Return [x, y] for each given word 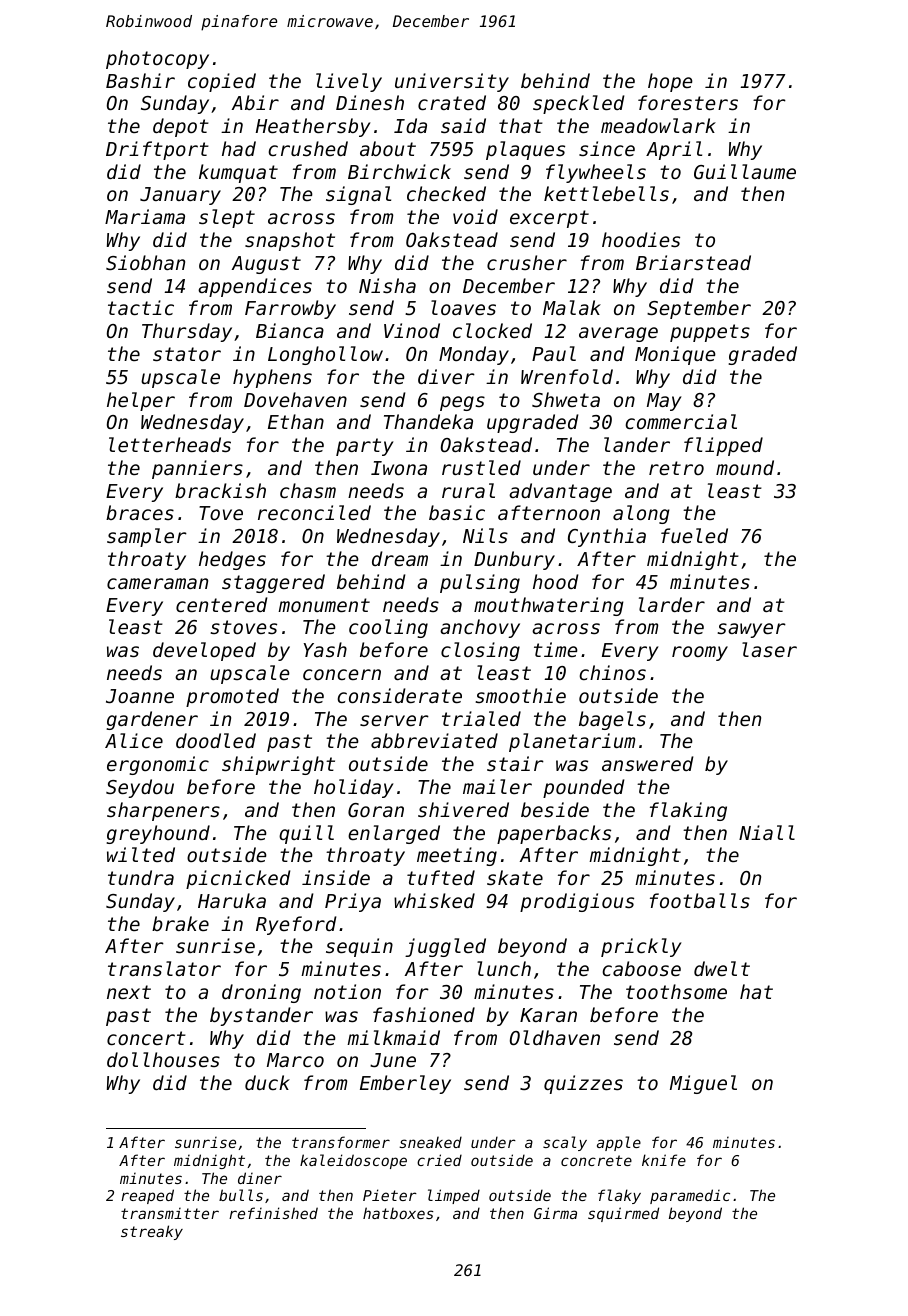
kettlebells [606, 193]
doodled [216, 740]
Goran [376, 810]
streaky [152, 1232]
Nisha [387, 285]
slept [227, 218]
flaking [688, 811]
